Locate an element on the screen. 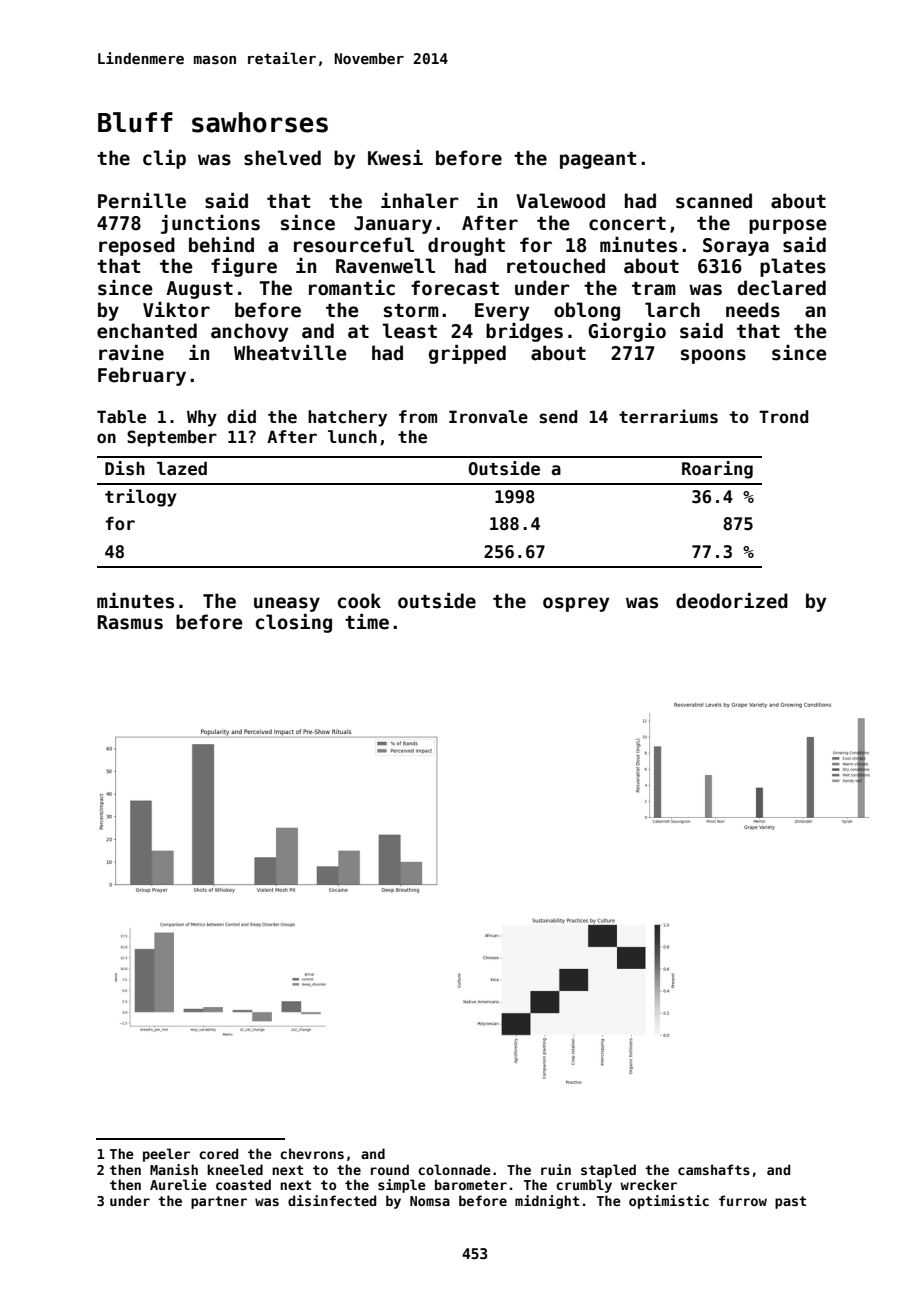 Image resolution: width=924 pixels, height=1311 pixels. osprey is located at coordinates (576, 604).
